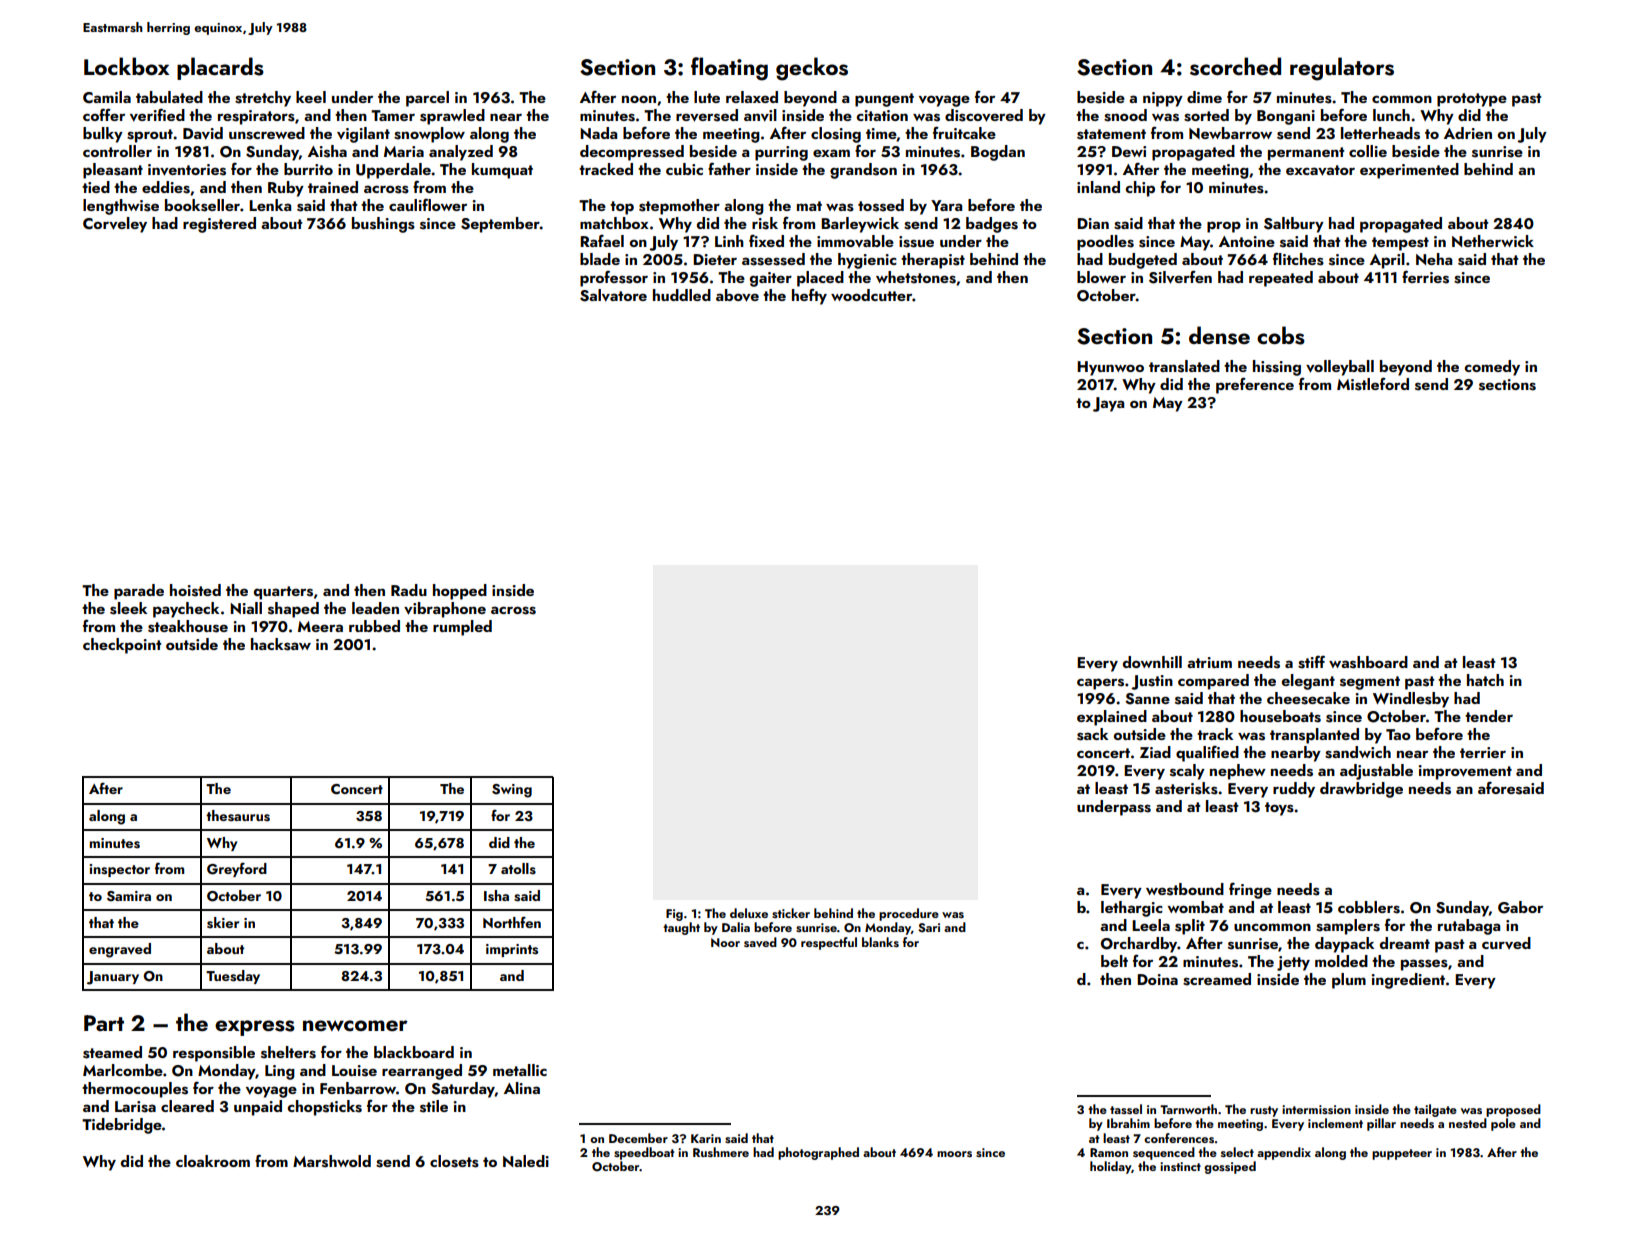  Describe the element at coordinates (1187, 772) in the screenshot. I see `scaly` at that location.
